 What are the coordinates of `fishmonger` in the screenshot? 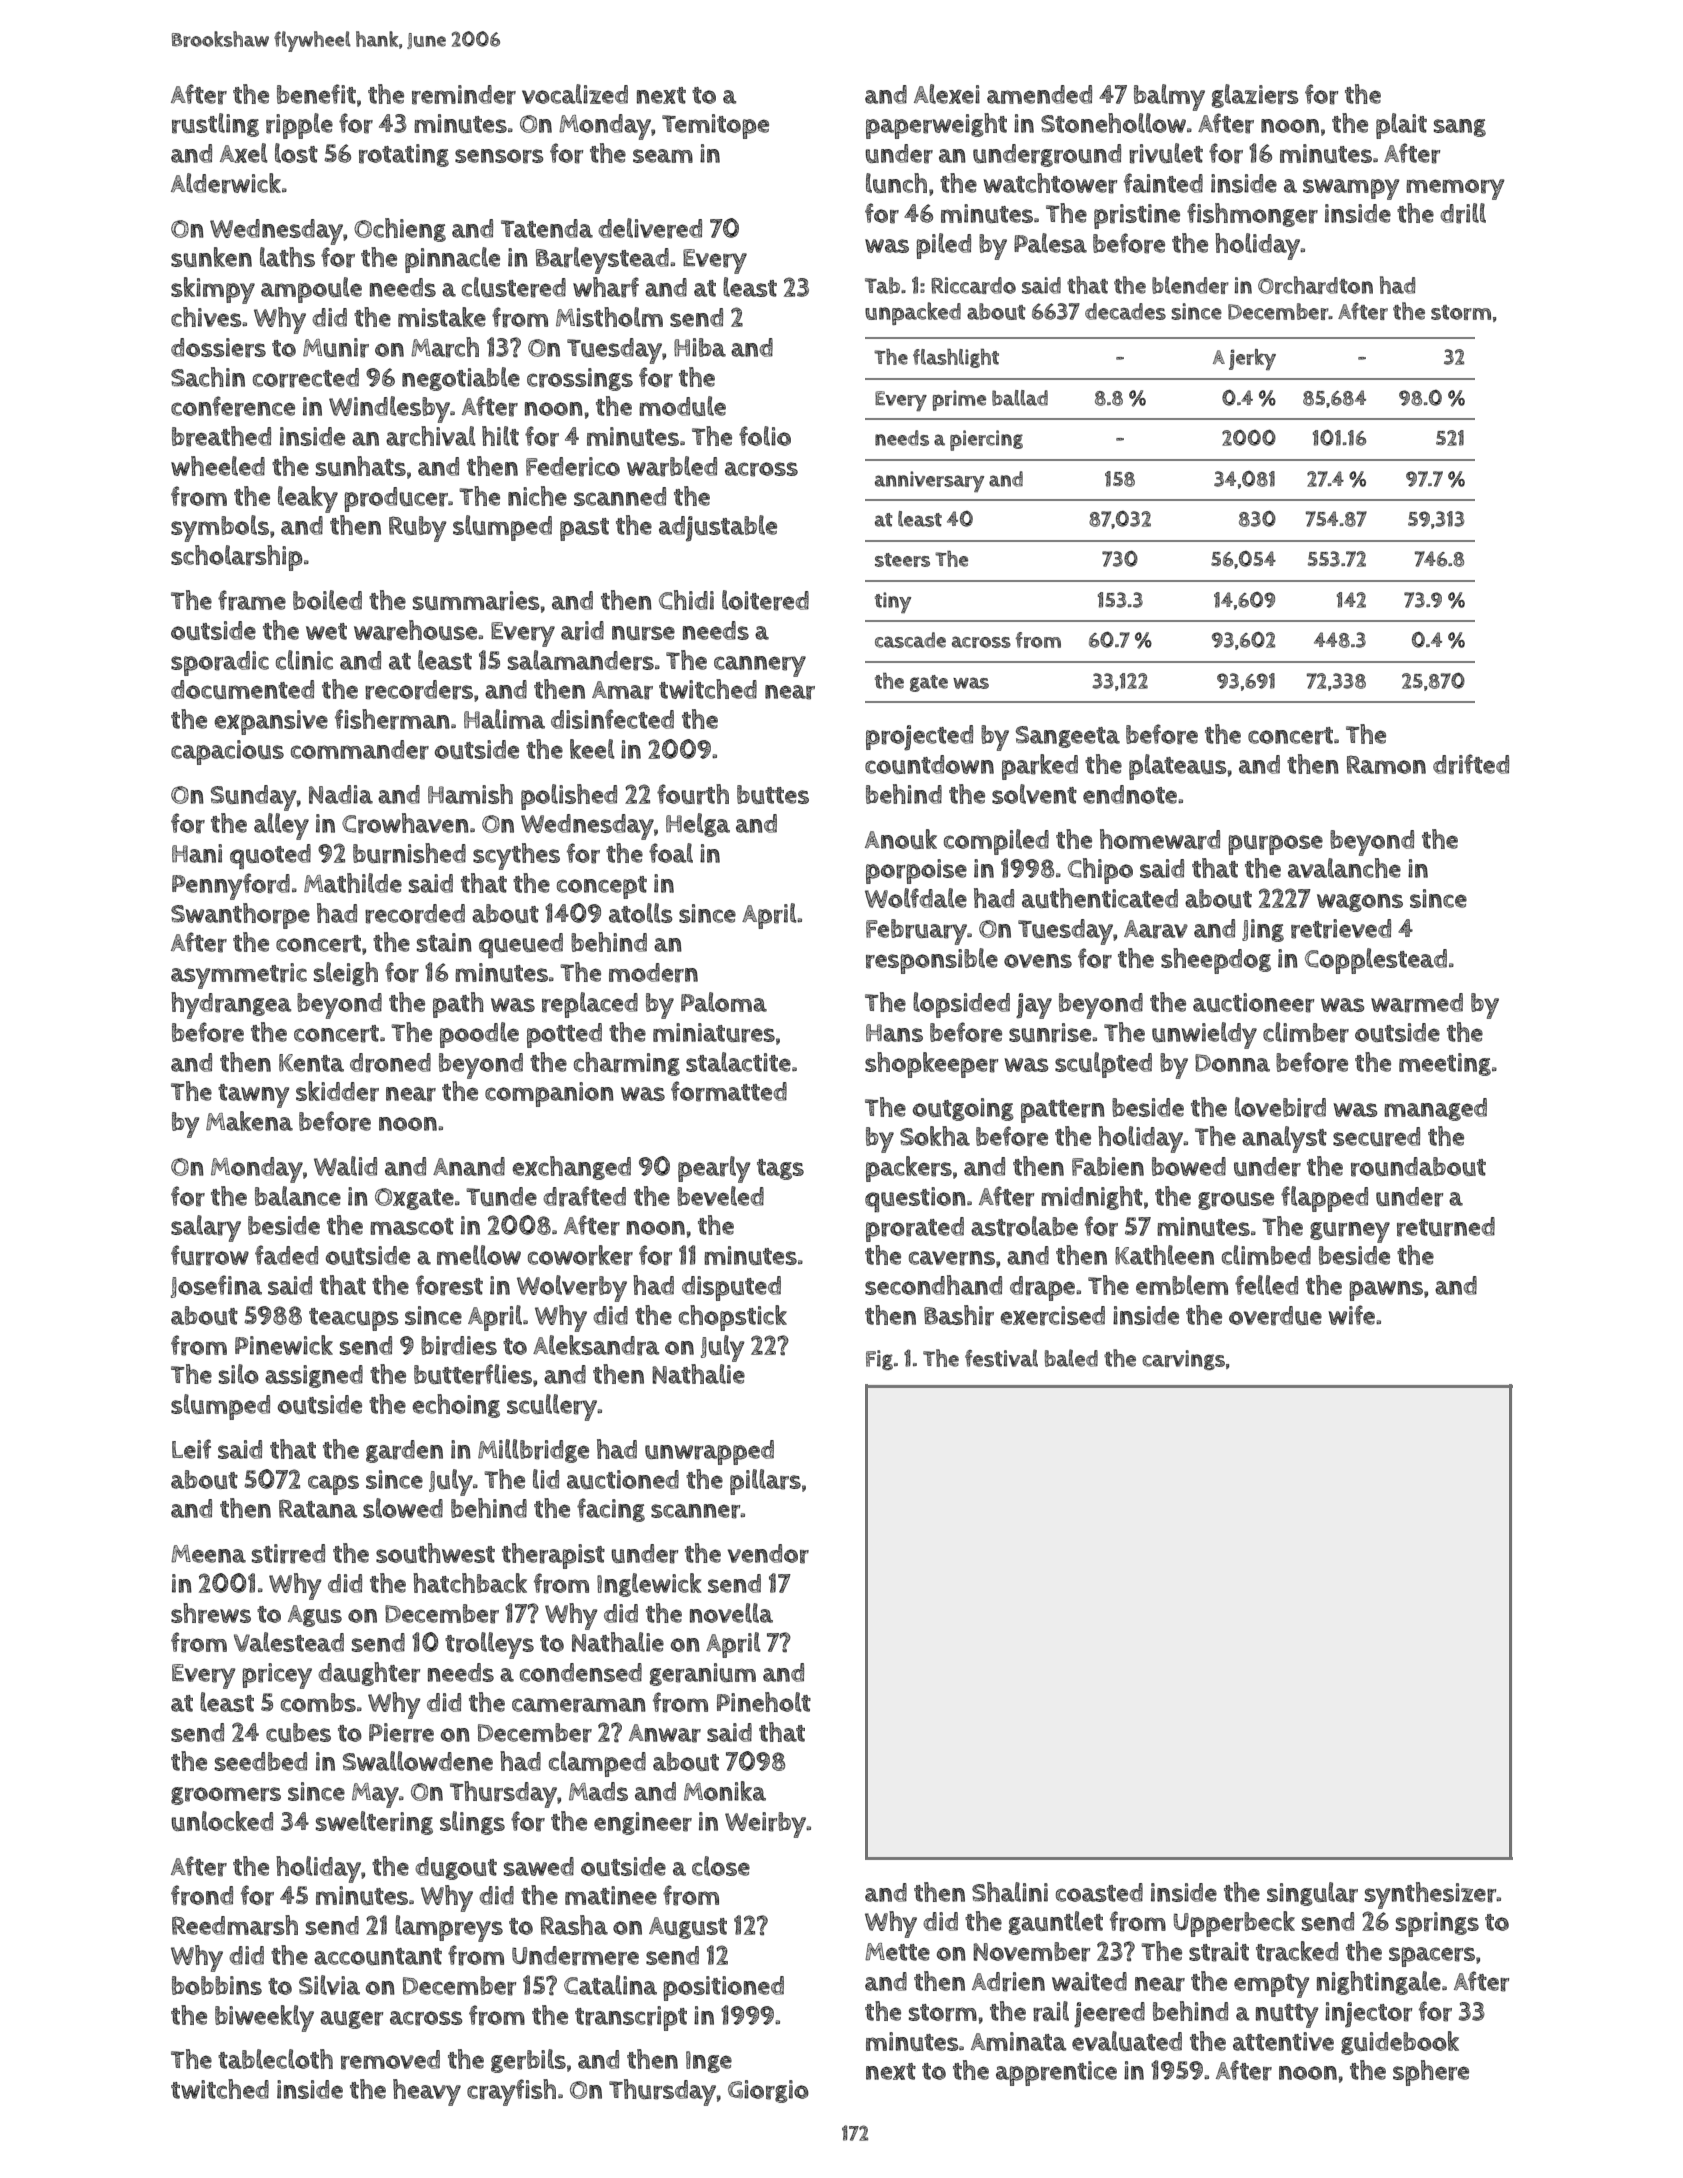 It's located at (1252, 215).
